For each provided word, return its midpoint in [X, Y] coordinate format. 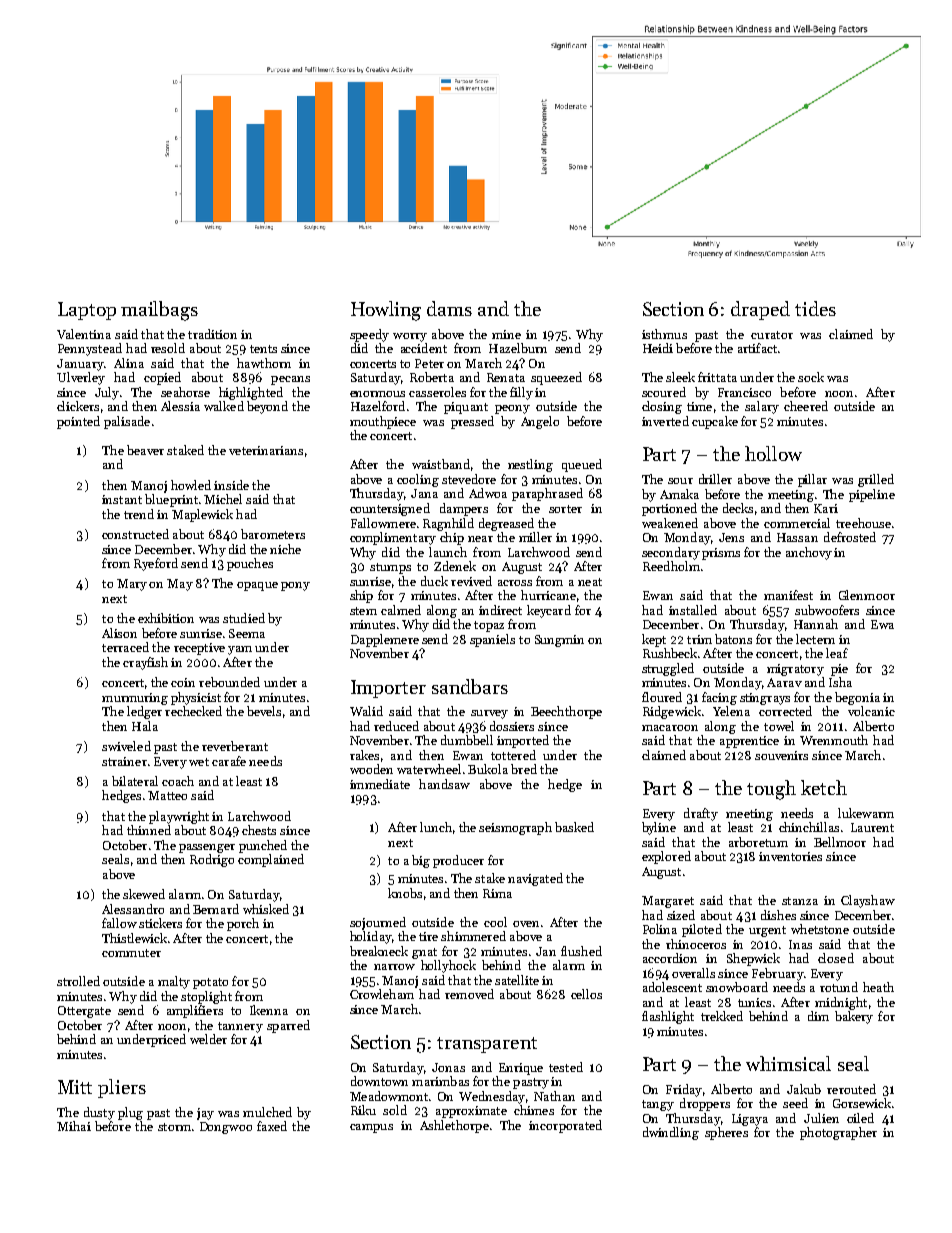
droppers [705, 1104]
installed [693, 610]
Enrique [521, 1069]
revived [471, 581]
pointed [78, 422]
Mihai [74, 1126]
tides [815, 308]
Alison [119, 633]
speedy [369, 335]
